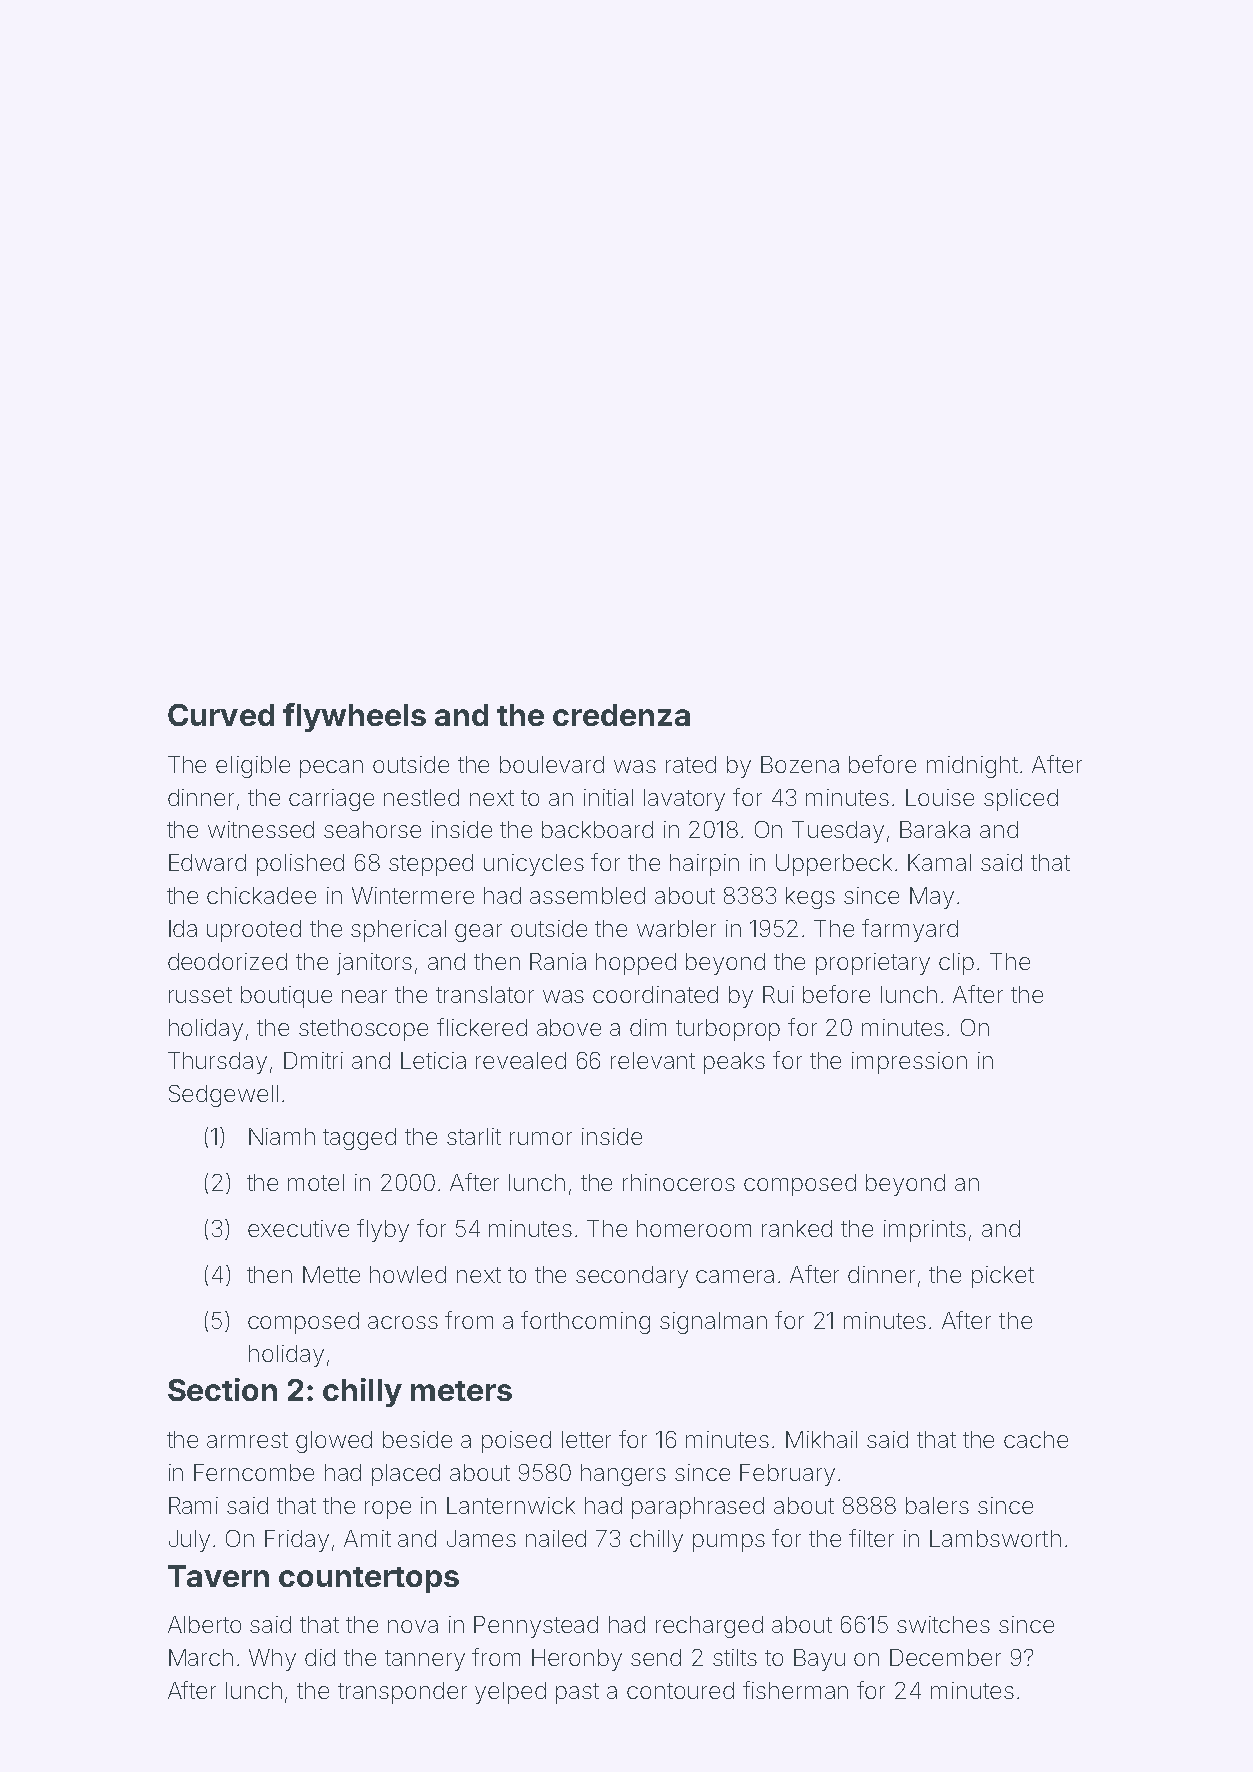 This screenshot has height=1772, width=1253. What do you see at coordinates (932, 898) in the screenshot?
I see `May` at bounding box center [932, 898].
